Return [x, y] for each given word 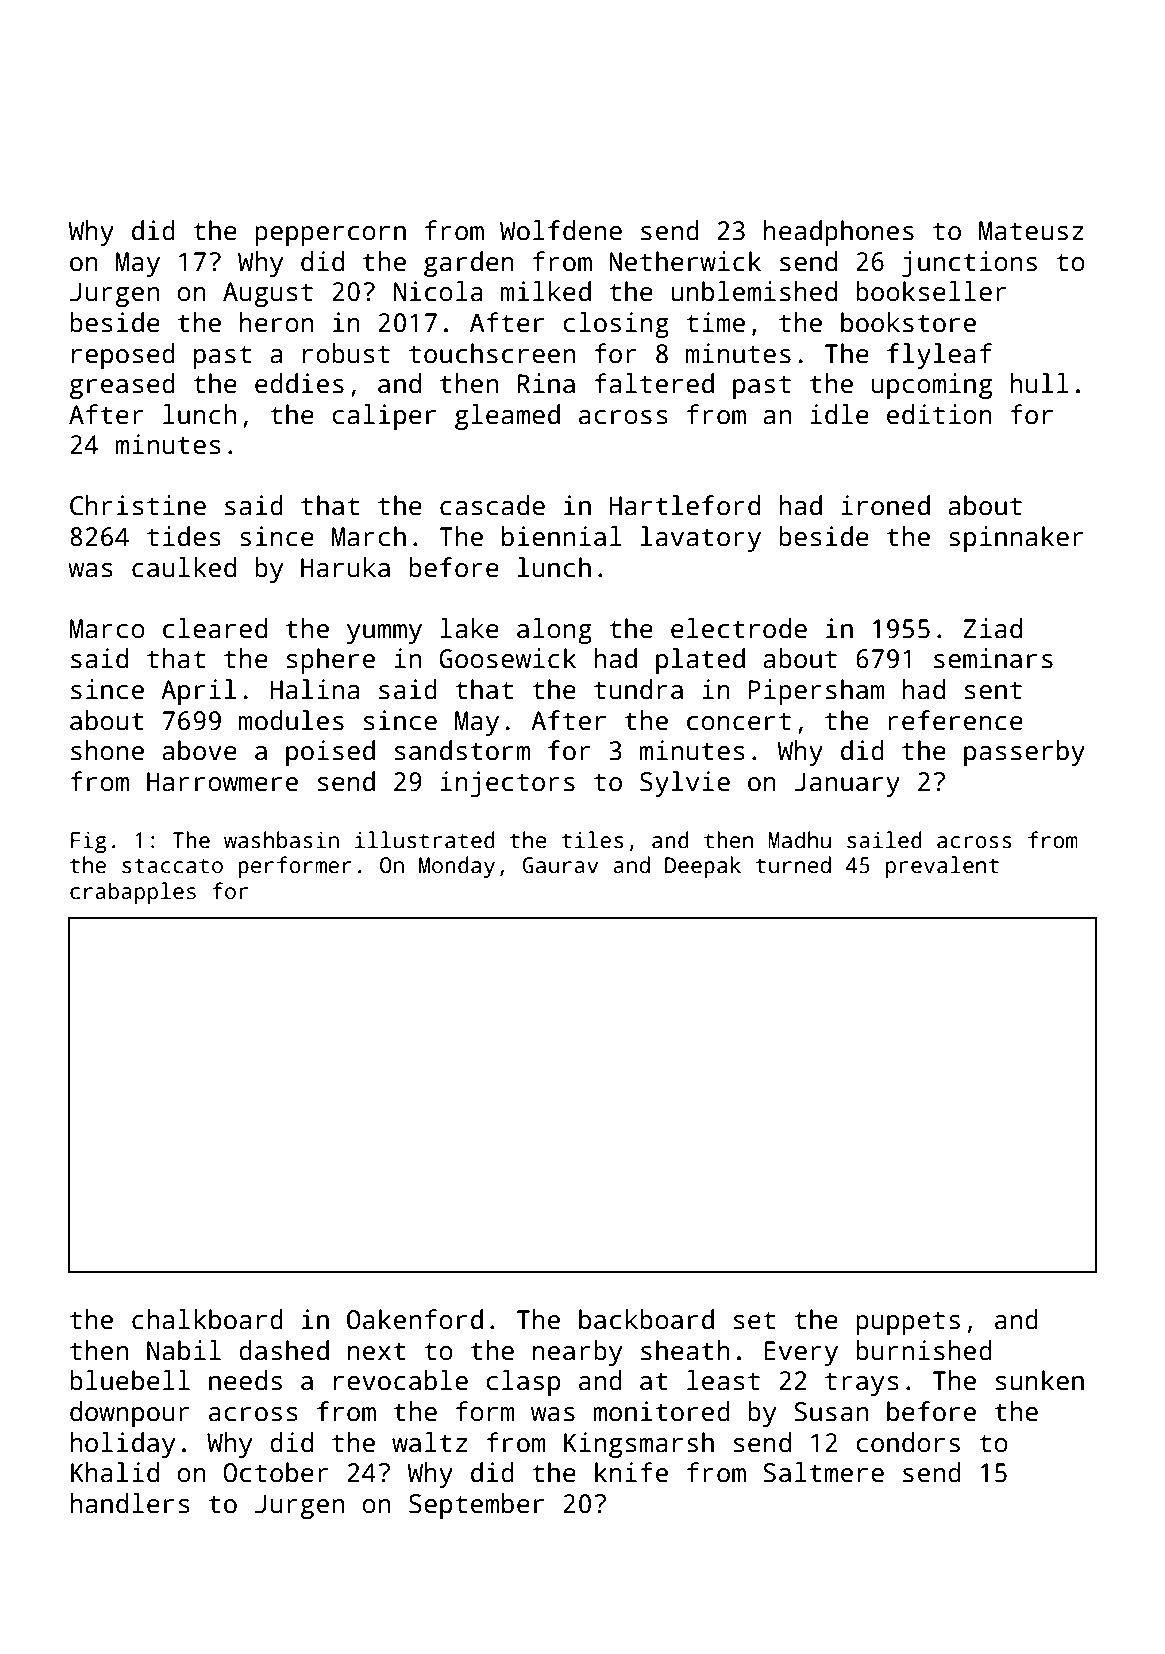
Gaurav [560, 865]
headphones [839, 233]
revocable [401, 1380]
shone [107, 750]
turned [793, 865]
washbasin [281, 840]
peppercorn [330, 236]
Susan [831, 1412]
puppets [908, 1323]
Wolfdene [561, 230]
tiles [592, 840]
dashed [284, 1350]
